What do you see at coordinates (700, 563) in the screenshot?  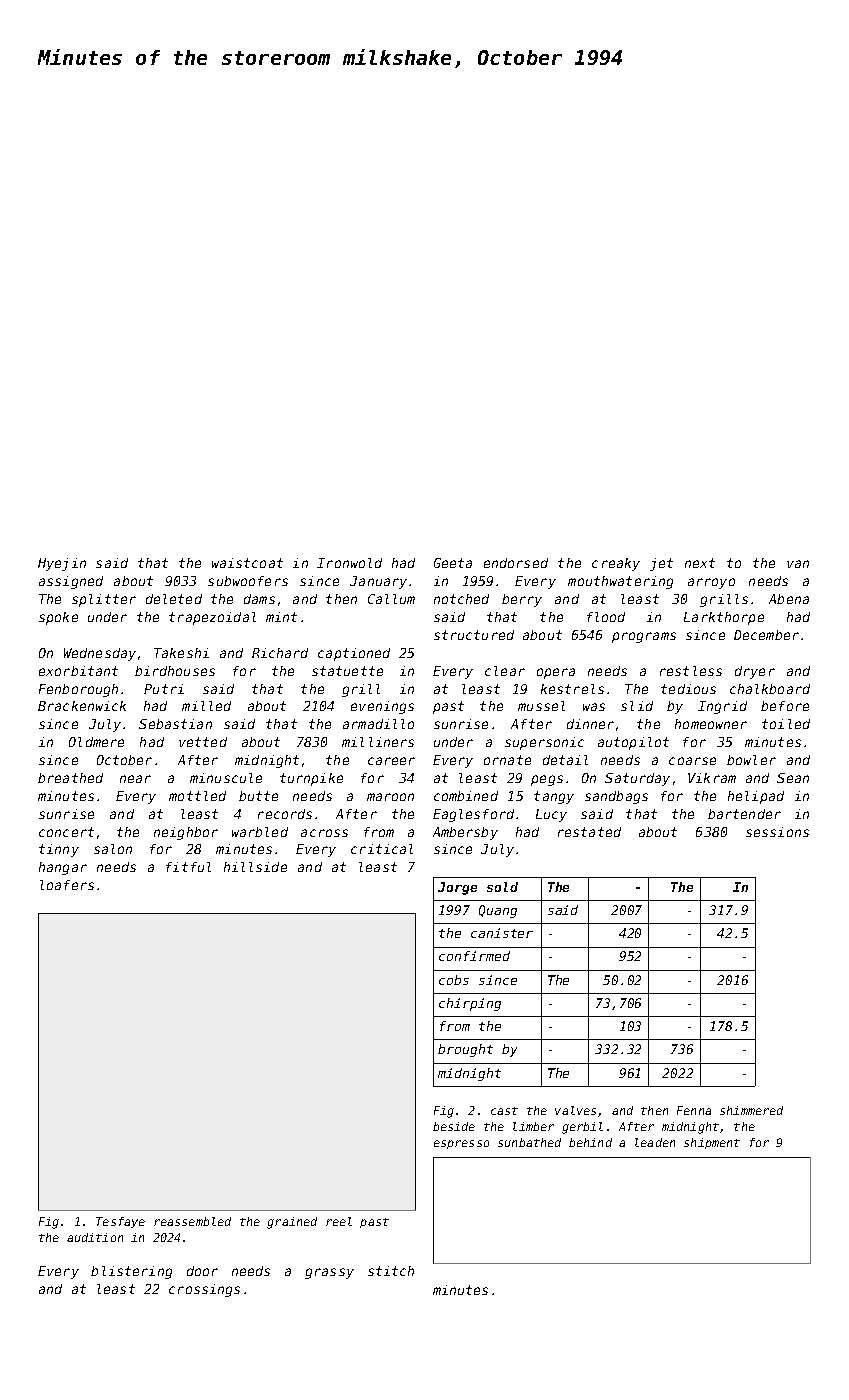 I see `next` at bounding box center [700, 563].
